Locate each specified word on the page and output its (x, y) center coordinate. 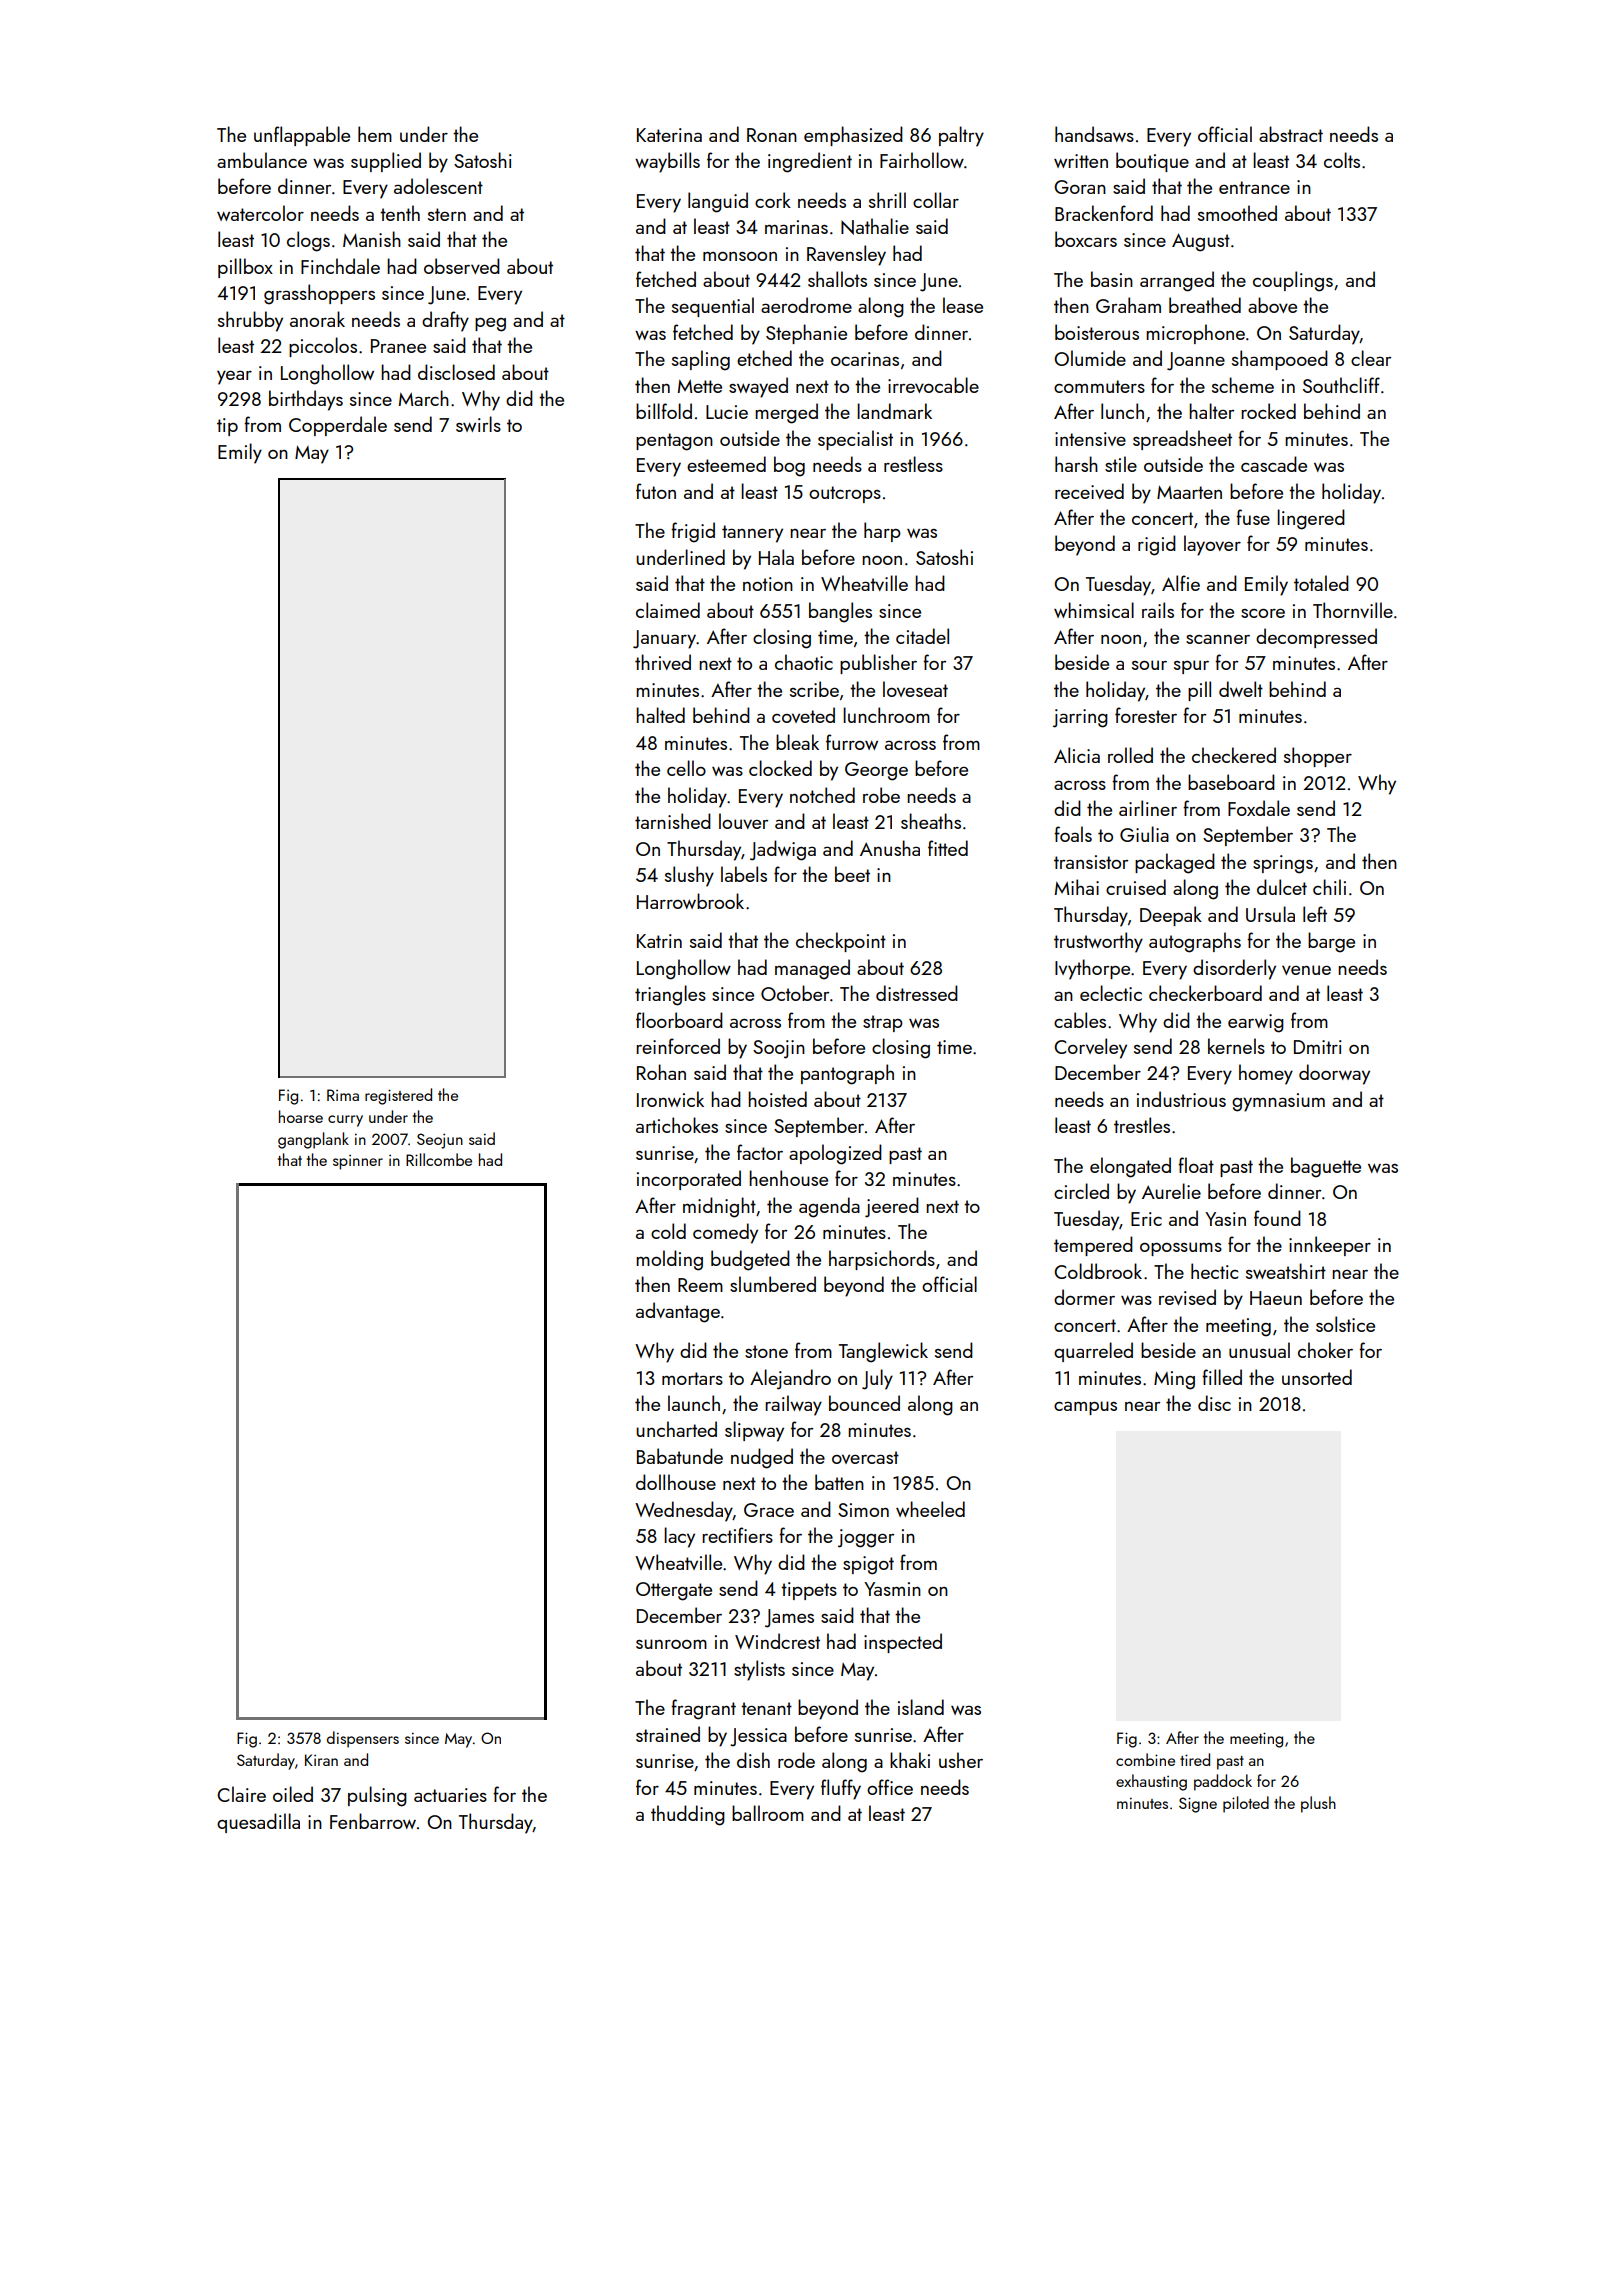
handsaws (1094, 134)
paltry (961, 136)
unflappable (302, 136)
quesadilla (258, 1823)
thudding (688, 1815)
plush (1318, 1804)
